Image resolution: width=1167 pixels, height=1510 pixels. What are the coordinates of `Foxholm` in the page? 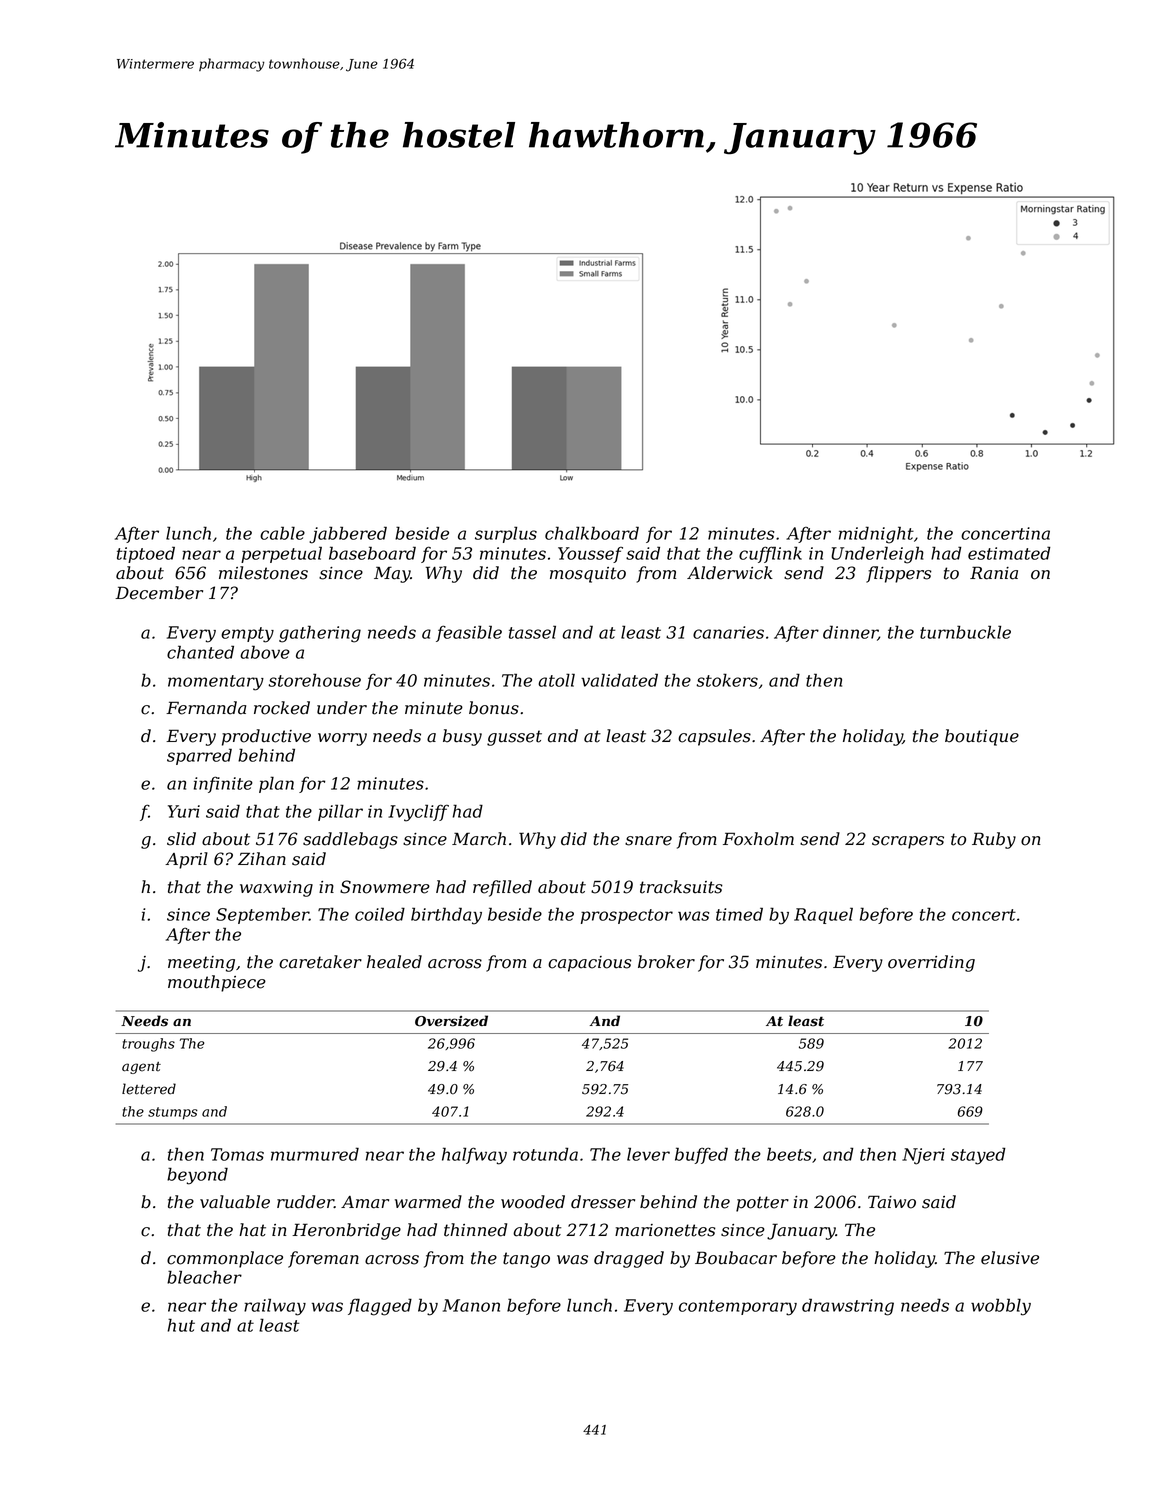 It's located at (758, 839).
